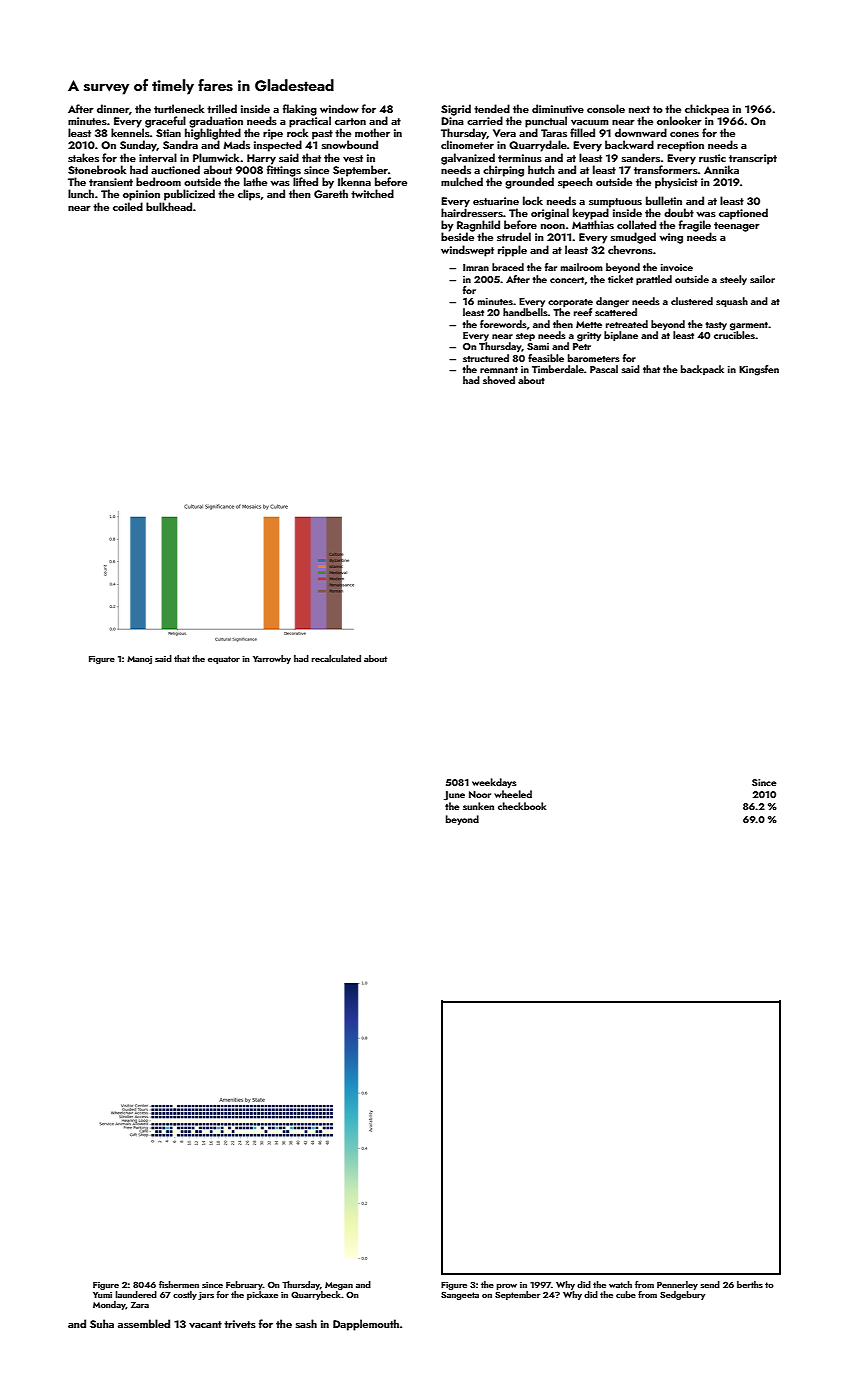  I want to click on Noor, so click(480, 794).
